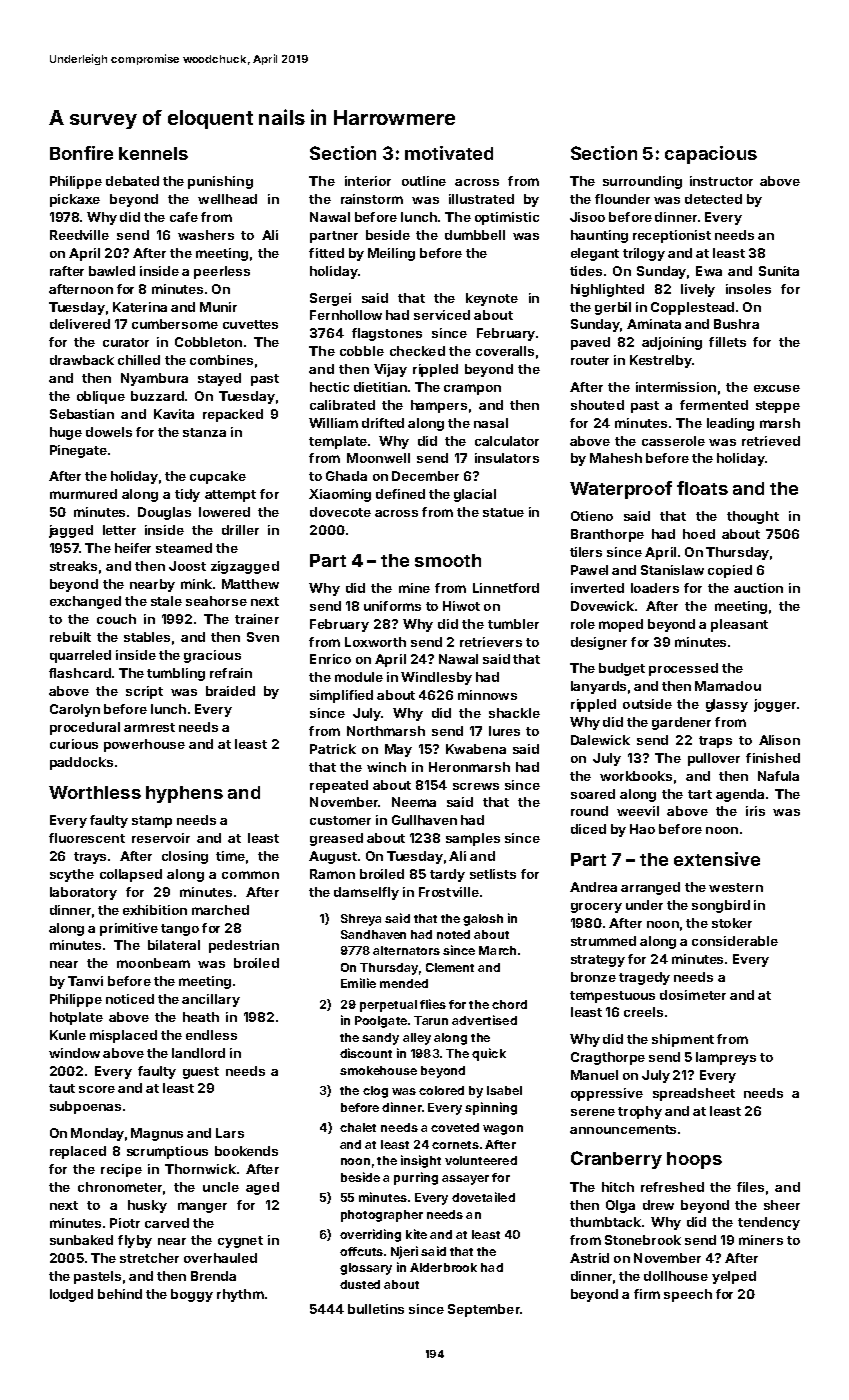  What do you see at coordinates (736, 324) in the document?
I see `Bushra` at bounding box center [736, 324].
